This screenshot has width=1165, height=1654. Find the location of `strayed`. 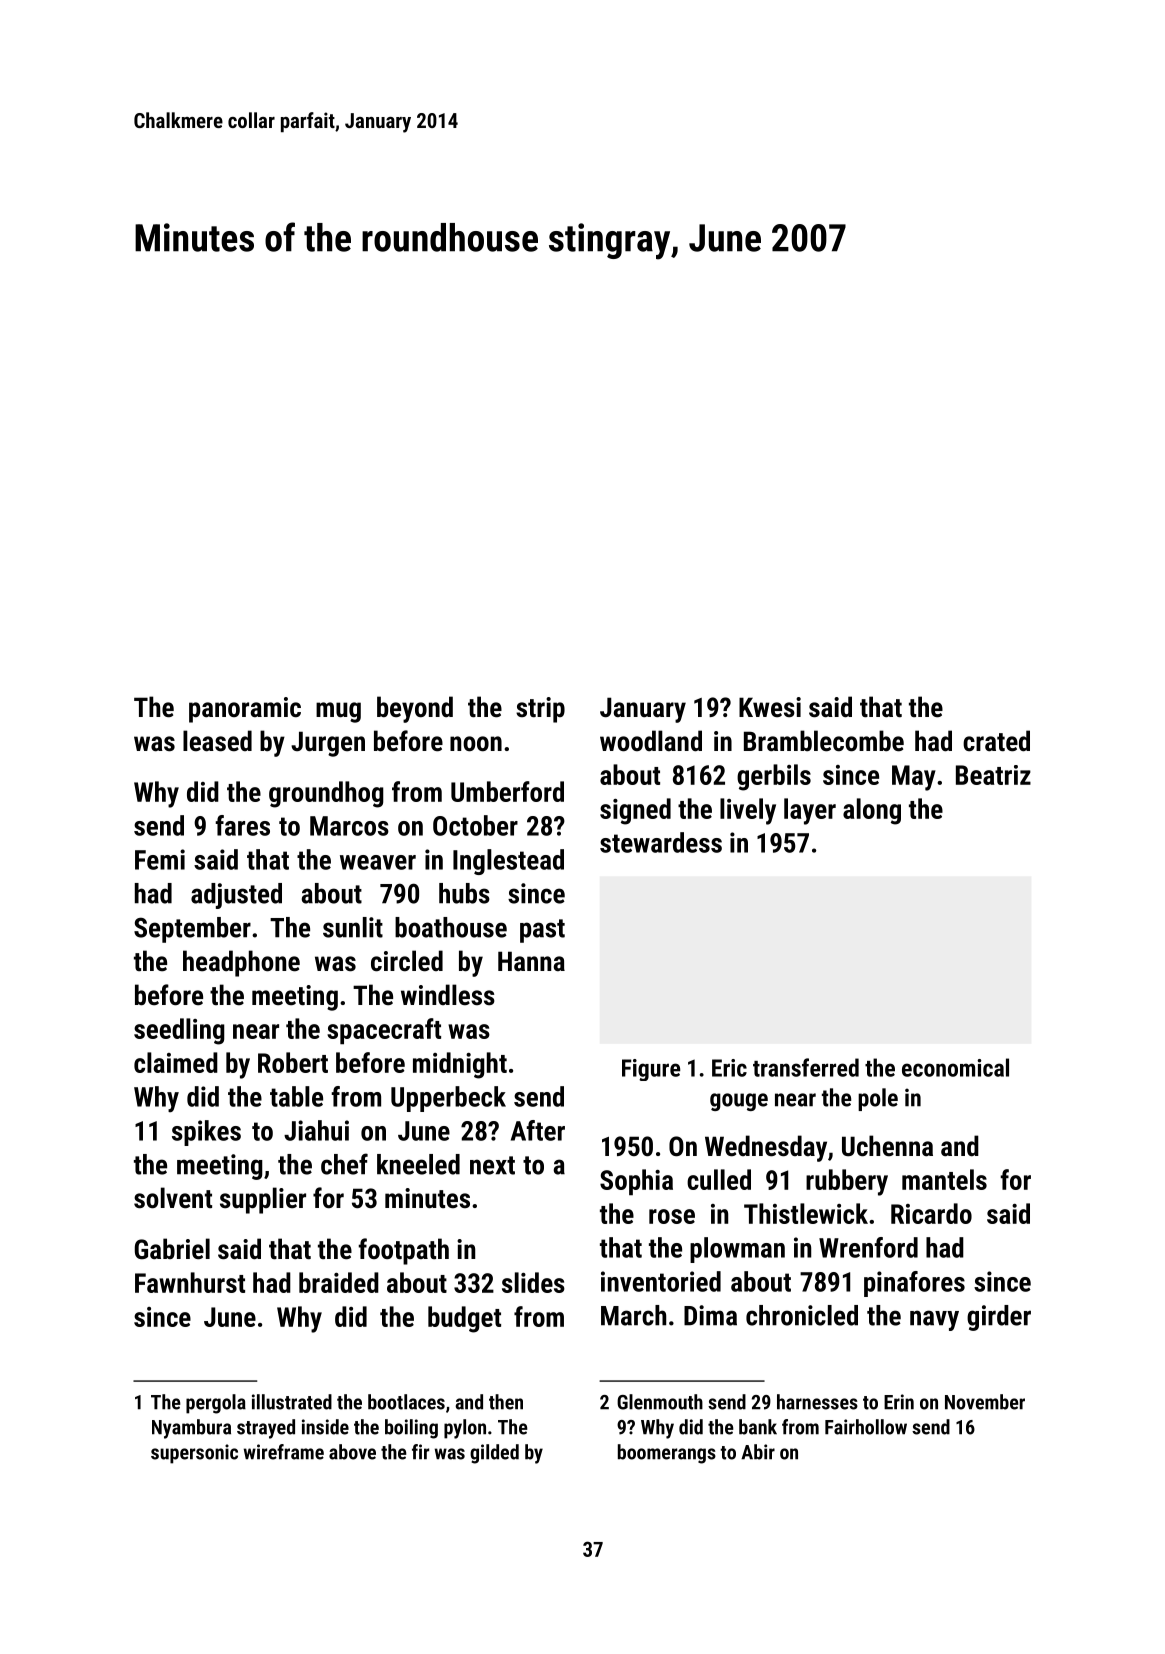

strayed is located at coordinates (266, 1429).
